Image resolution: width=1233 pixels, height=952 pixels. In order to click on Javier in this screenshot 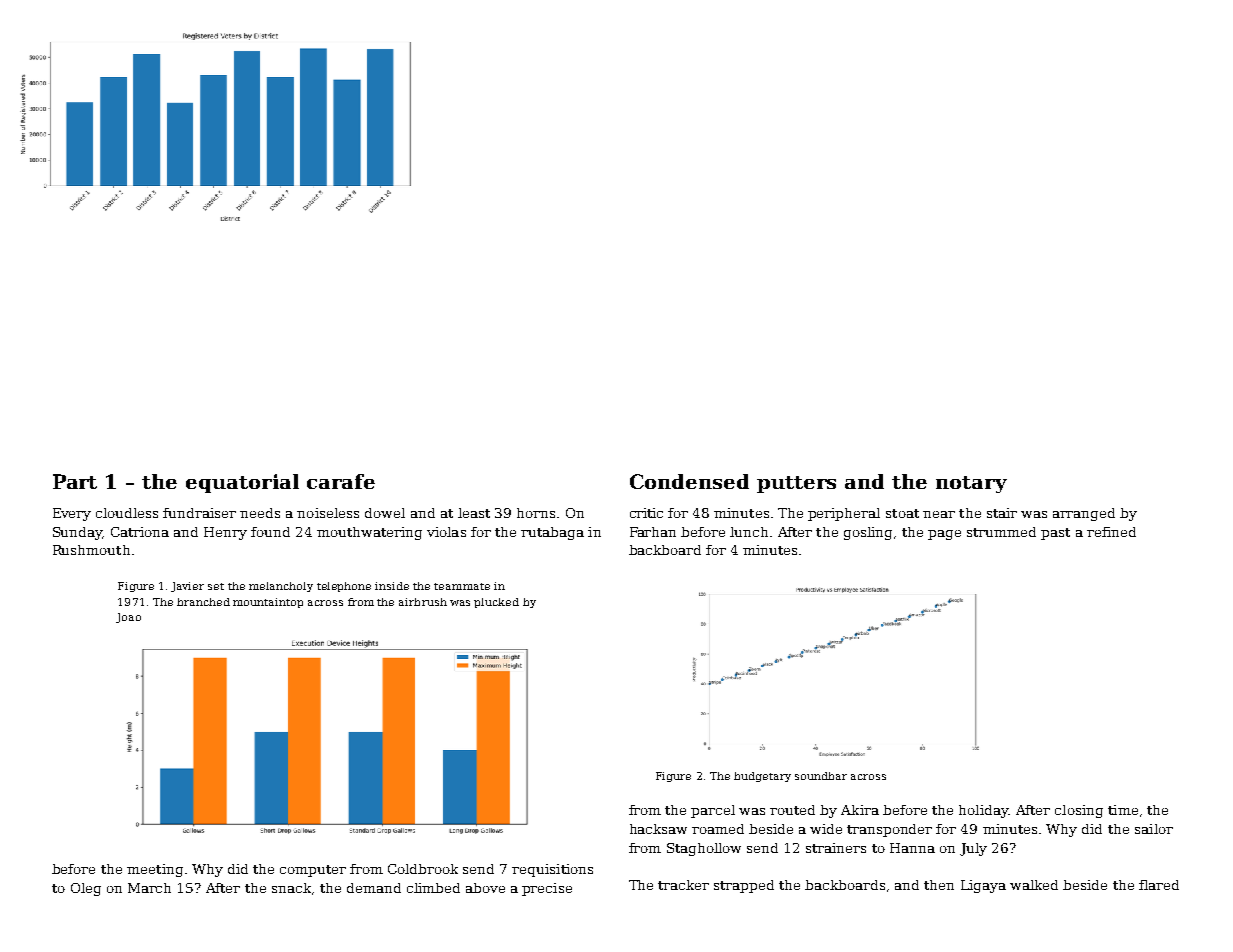, I will do `click(187, 587)`.
